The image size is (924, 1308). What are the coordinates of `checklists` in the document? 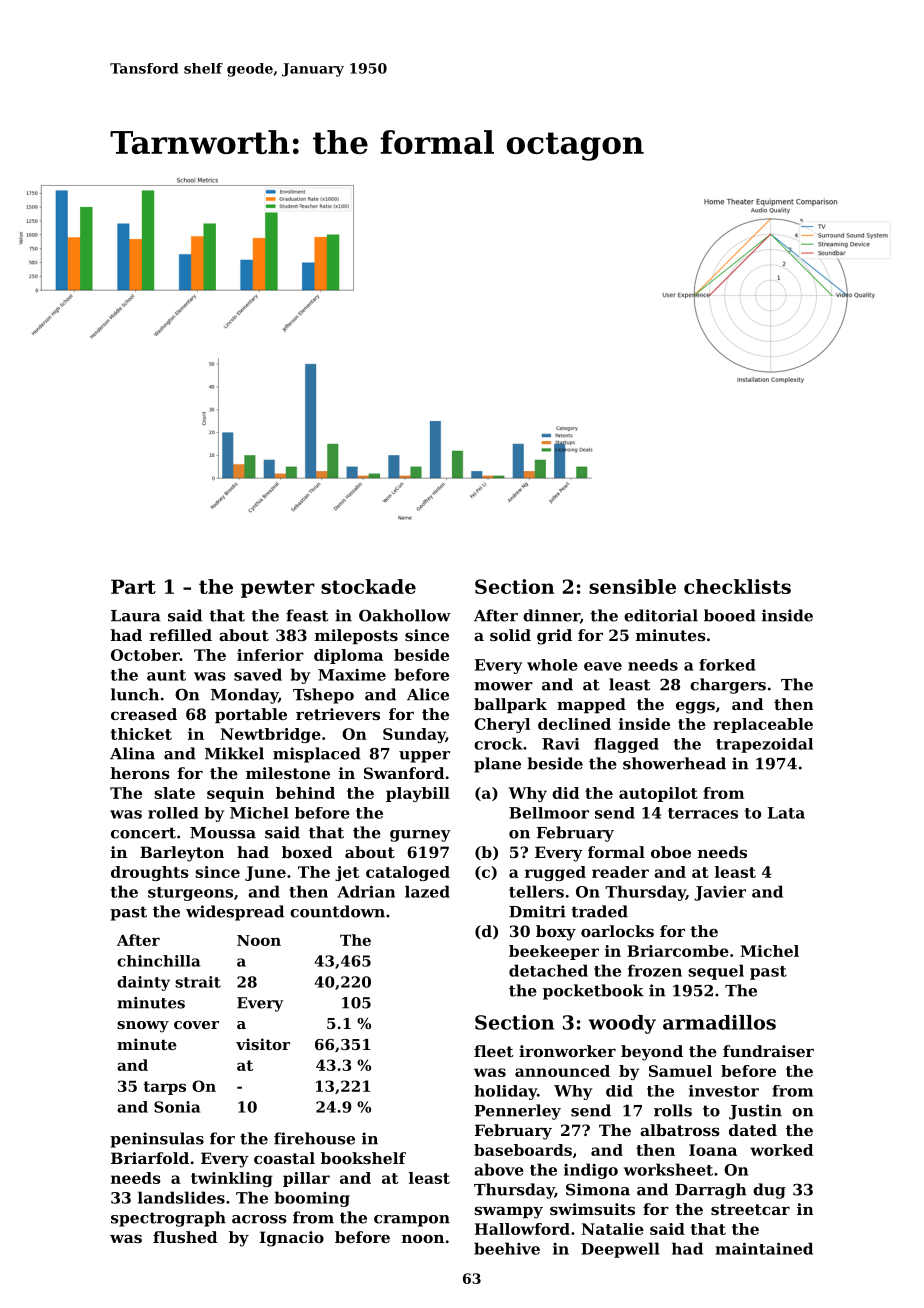 It's located at (737, 586).
